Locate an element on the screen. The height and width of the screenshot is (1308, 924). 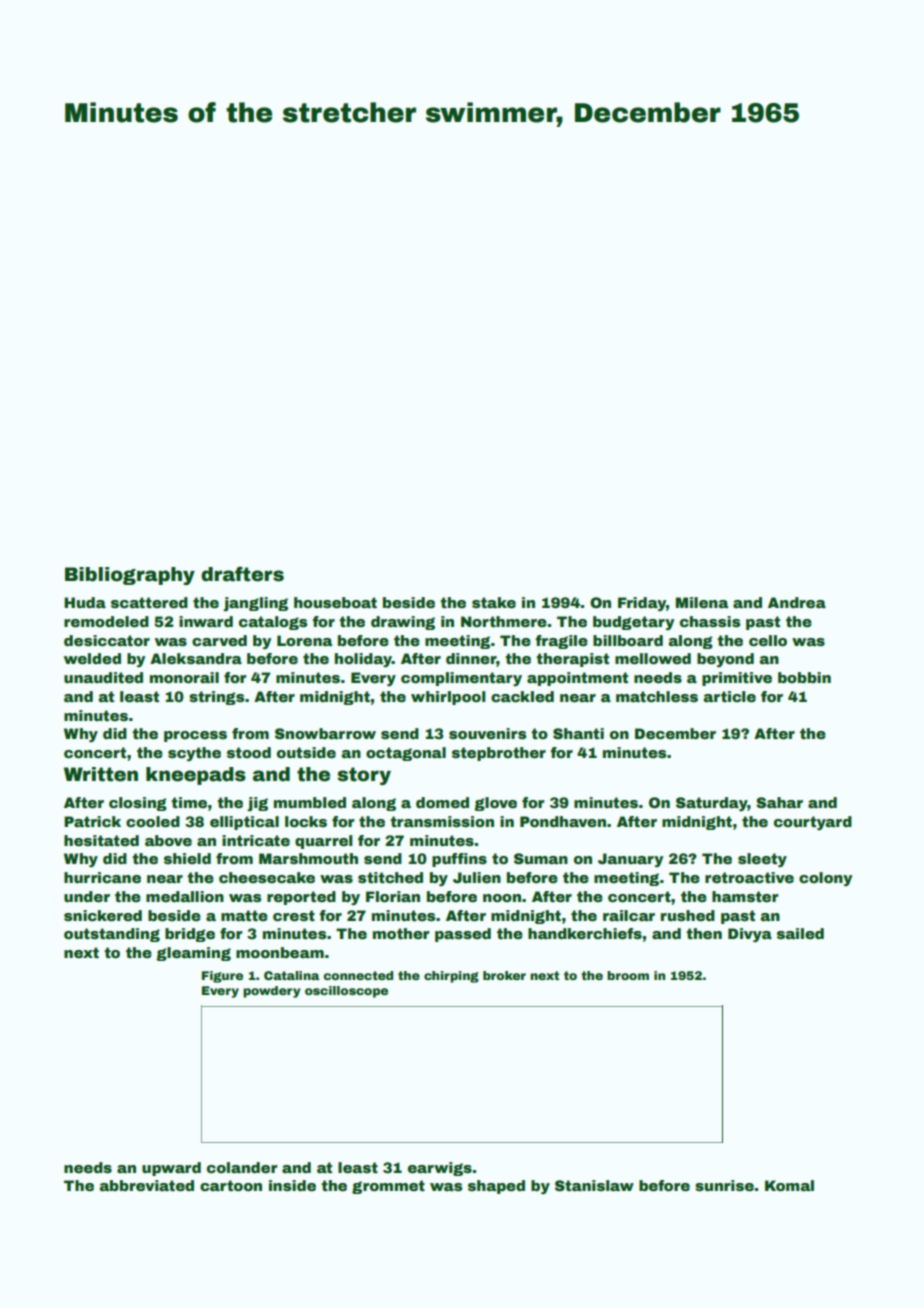
sailed is located at coordinates (800, 933).
